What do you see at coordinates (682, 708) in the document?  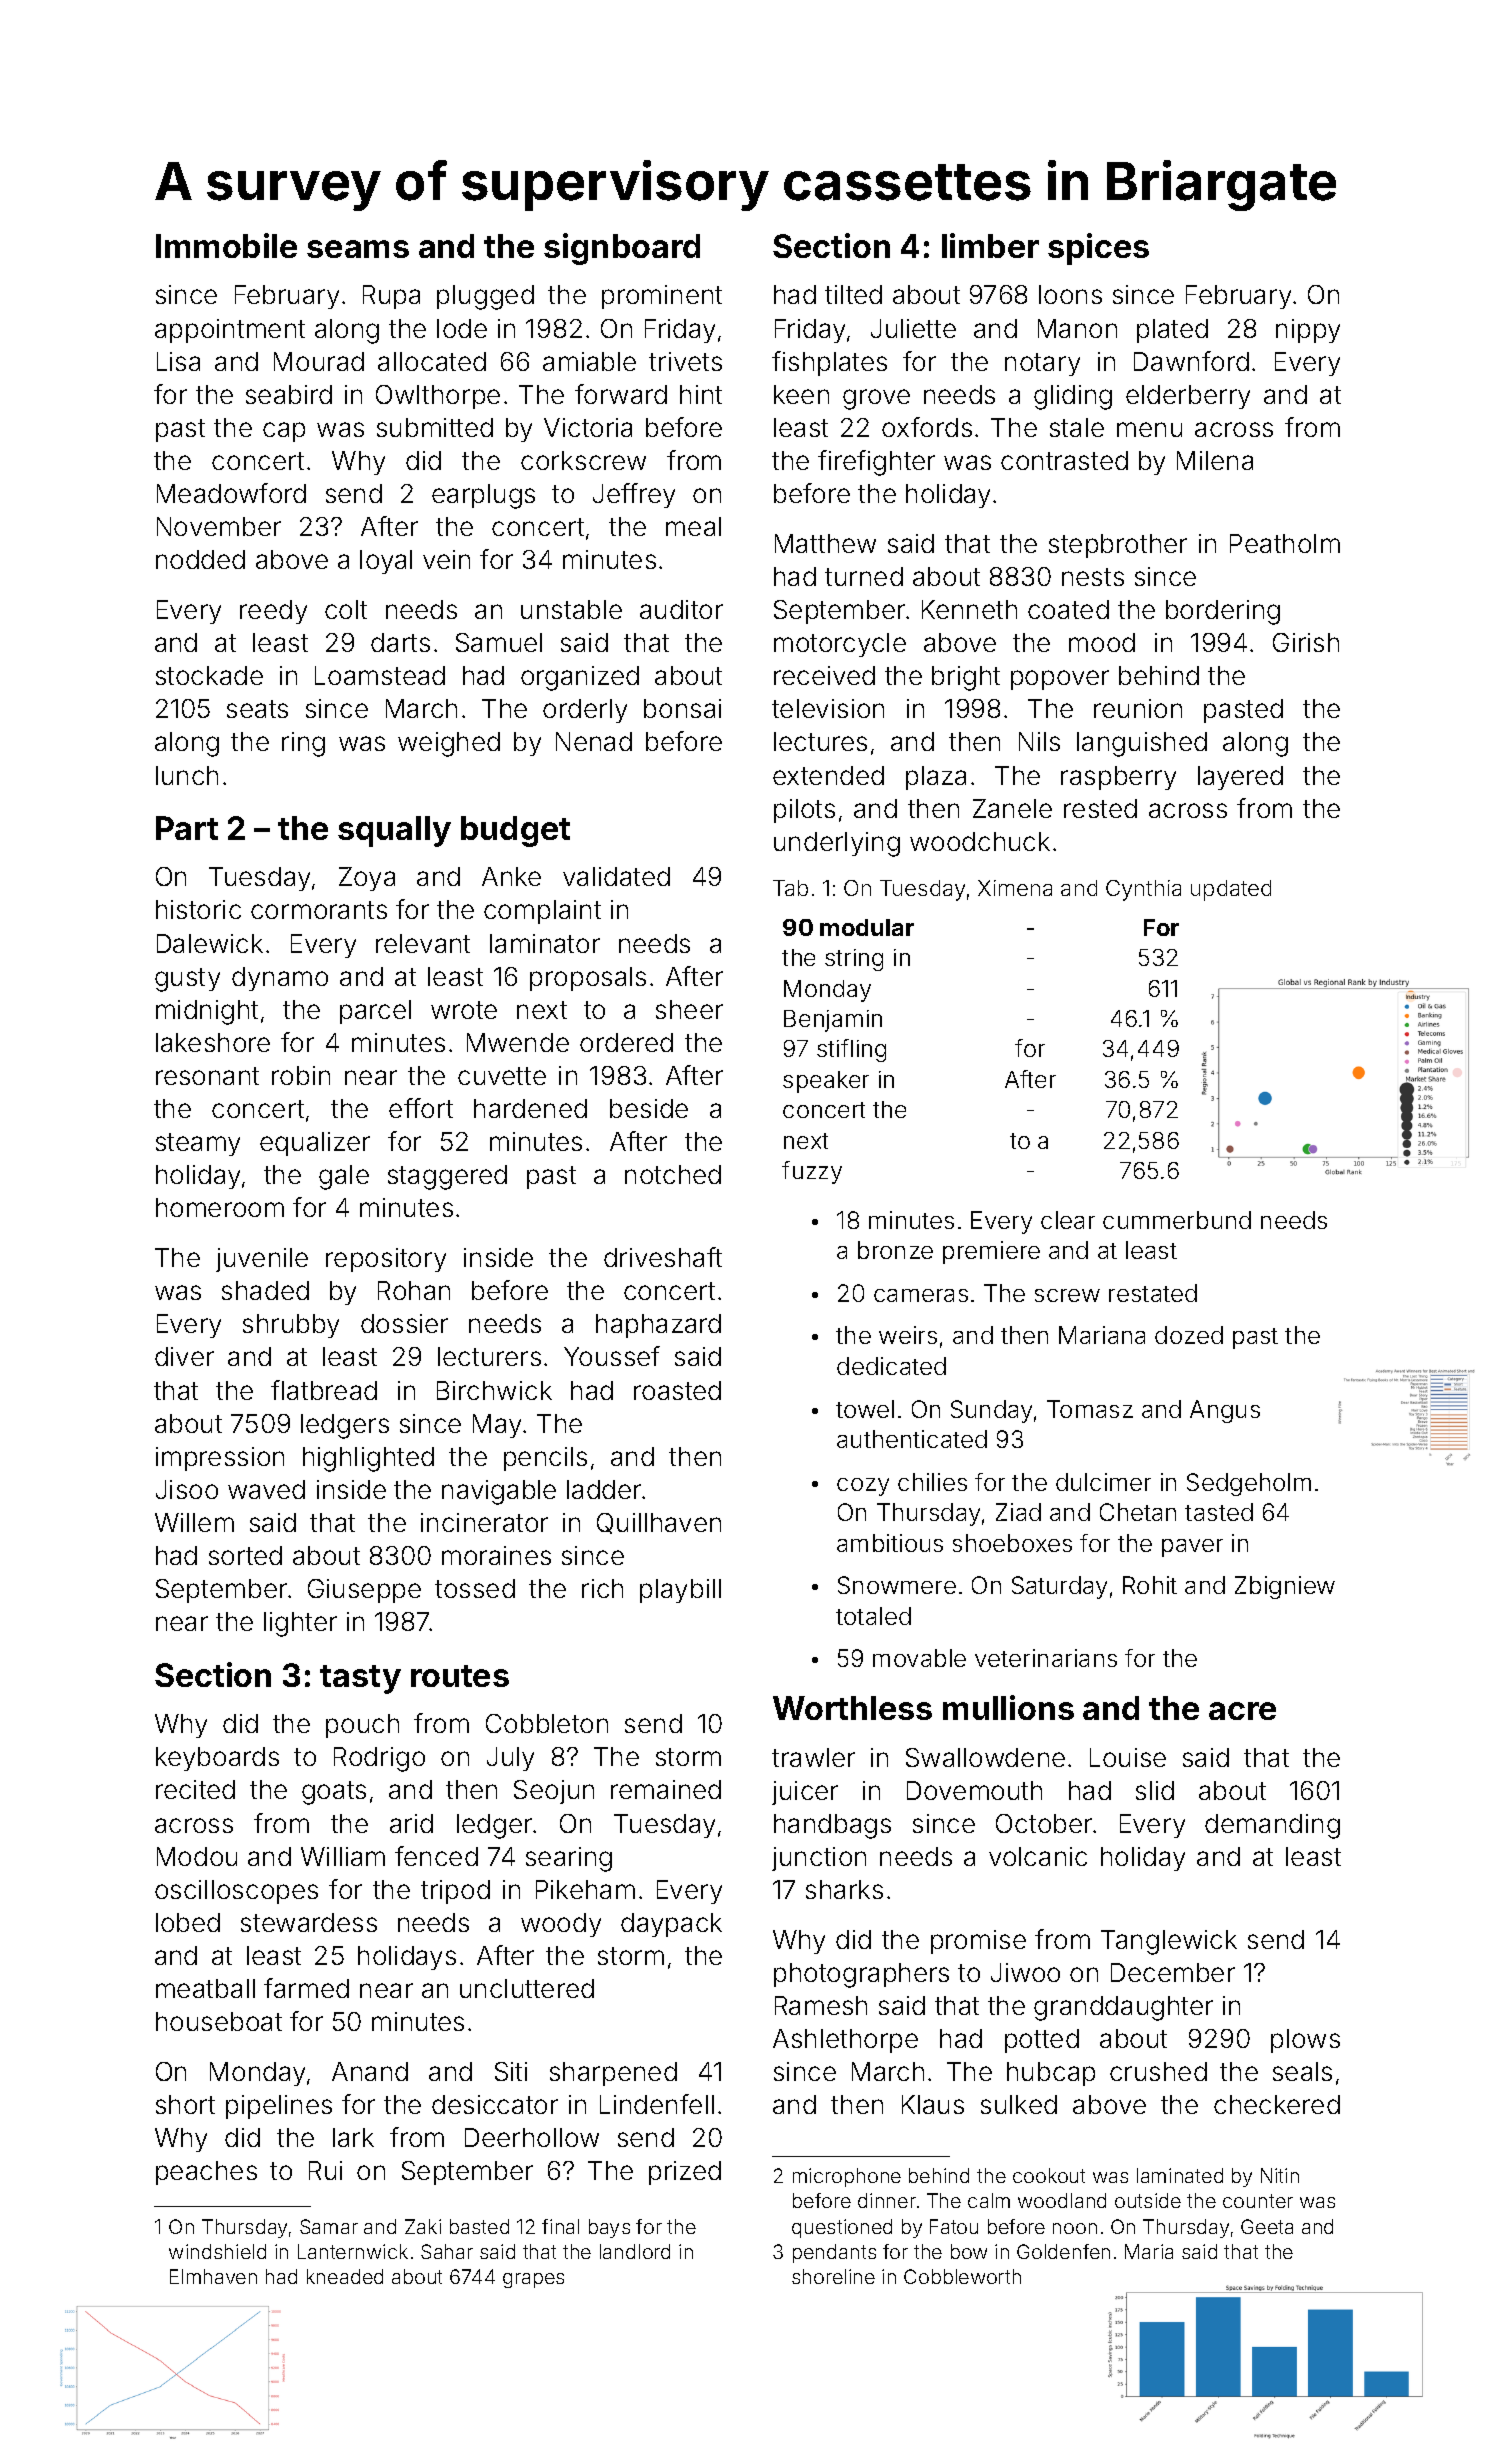 I see `bonsai` at bounding box center [682, 708].
